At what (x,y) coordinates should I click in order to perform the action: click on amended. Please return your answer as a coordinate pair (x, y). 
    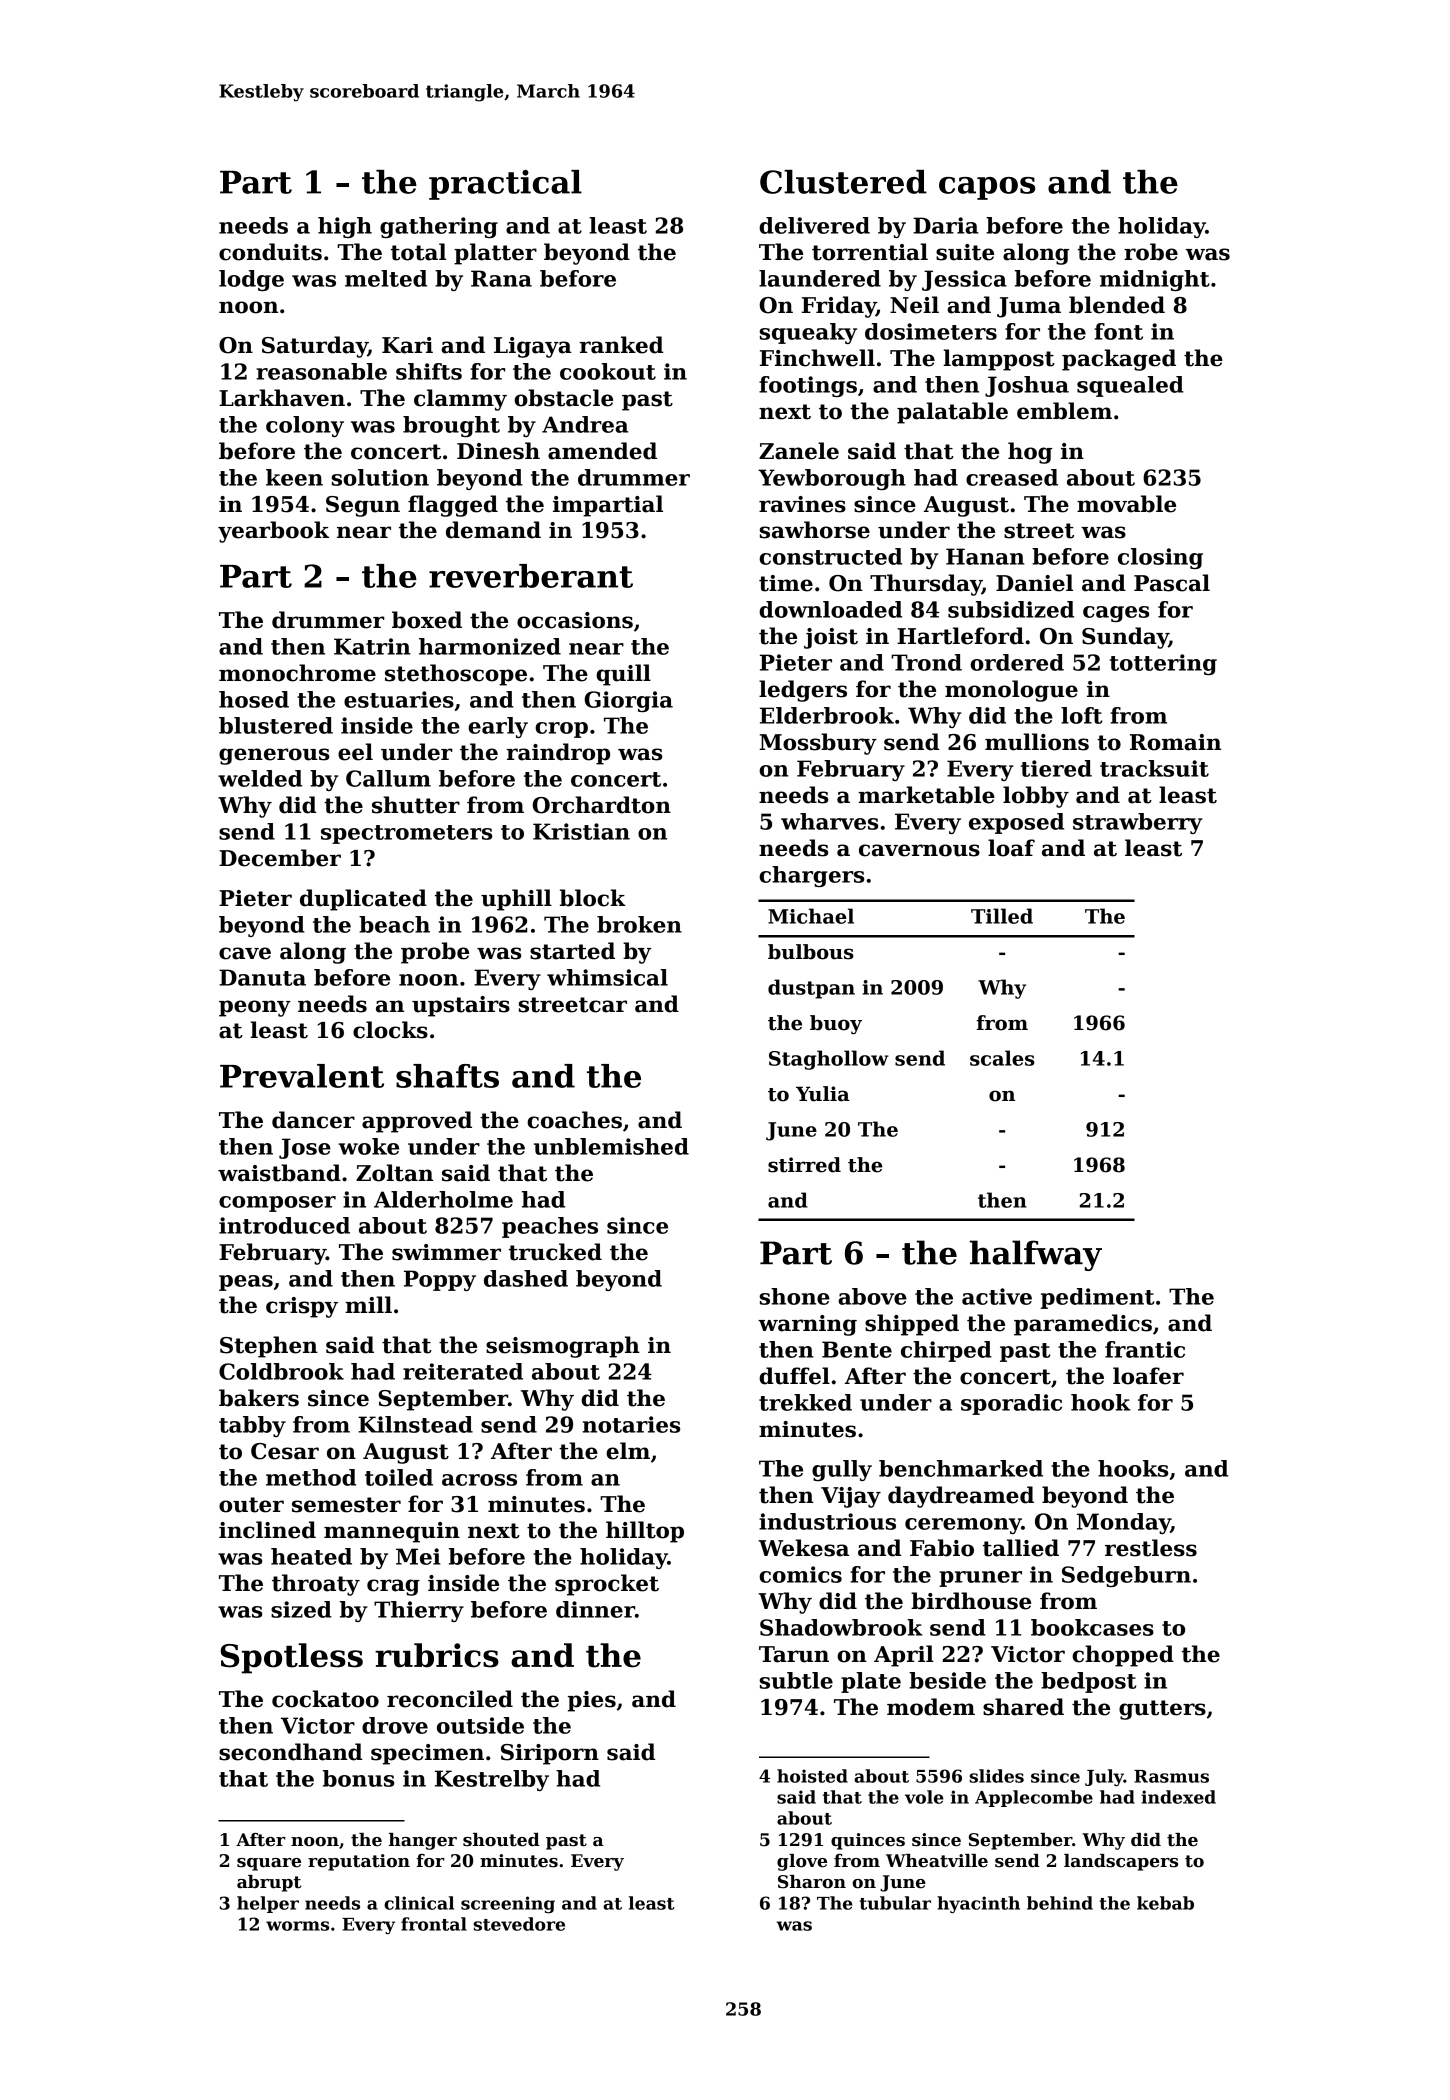
    Looking at the image, I should click on (602, 451).
